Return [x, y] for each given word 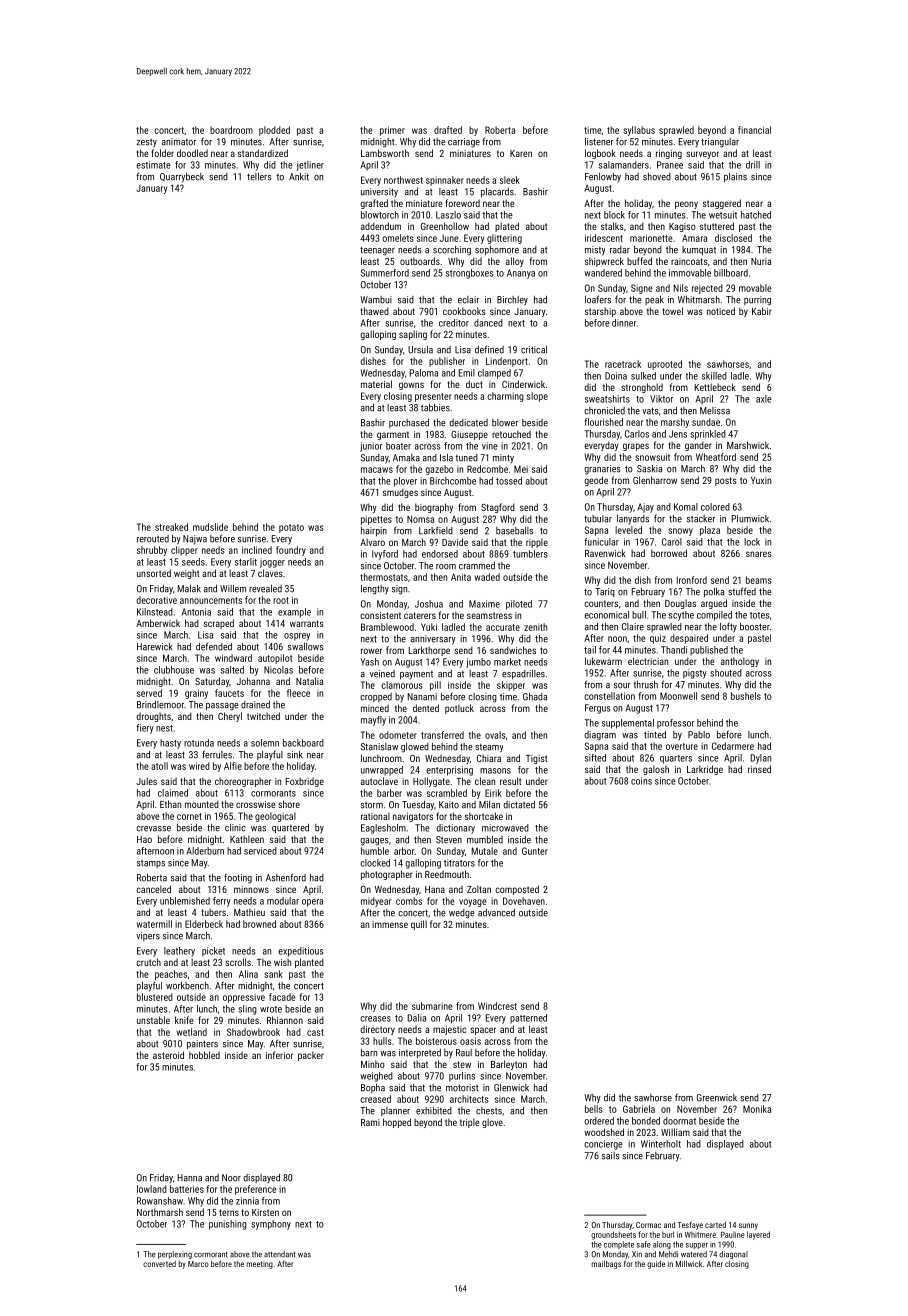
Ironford [692, 580]
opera [312, 903]
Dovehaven [524, 901]
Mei [521, 469]
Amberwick [158, 623]
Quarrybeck [182, 178]
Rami [370, 1122]
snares [759, 554]
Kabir [762, 311]
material [376, 384]
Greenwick [717, 1098]
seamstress [489, 615]
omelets [398, 238]
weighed [376, 1077]
